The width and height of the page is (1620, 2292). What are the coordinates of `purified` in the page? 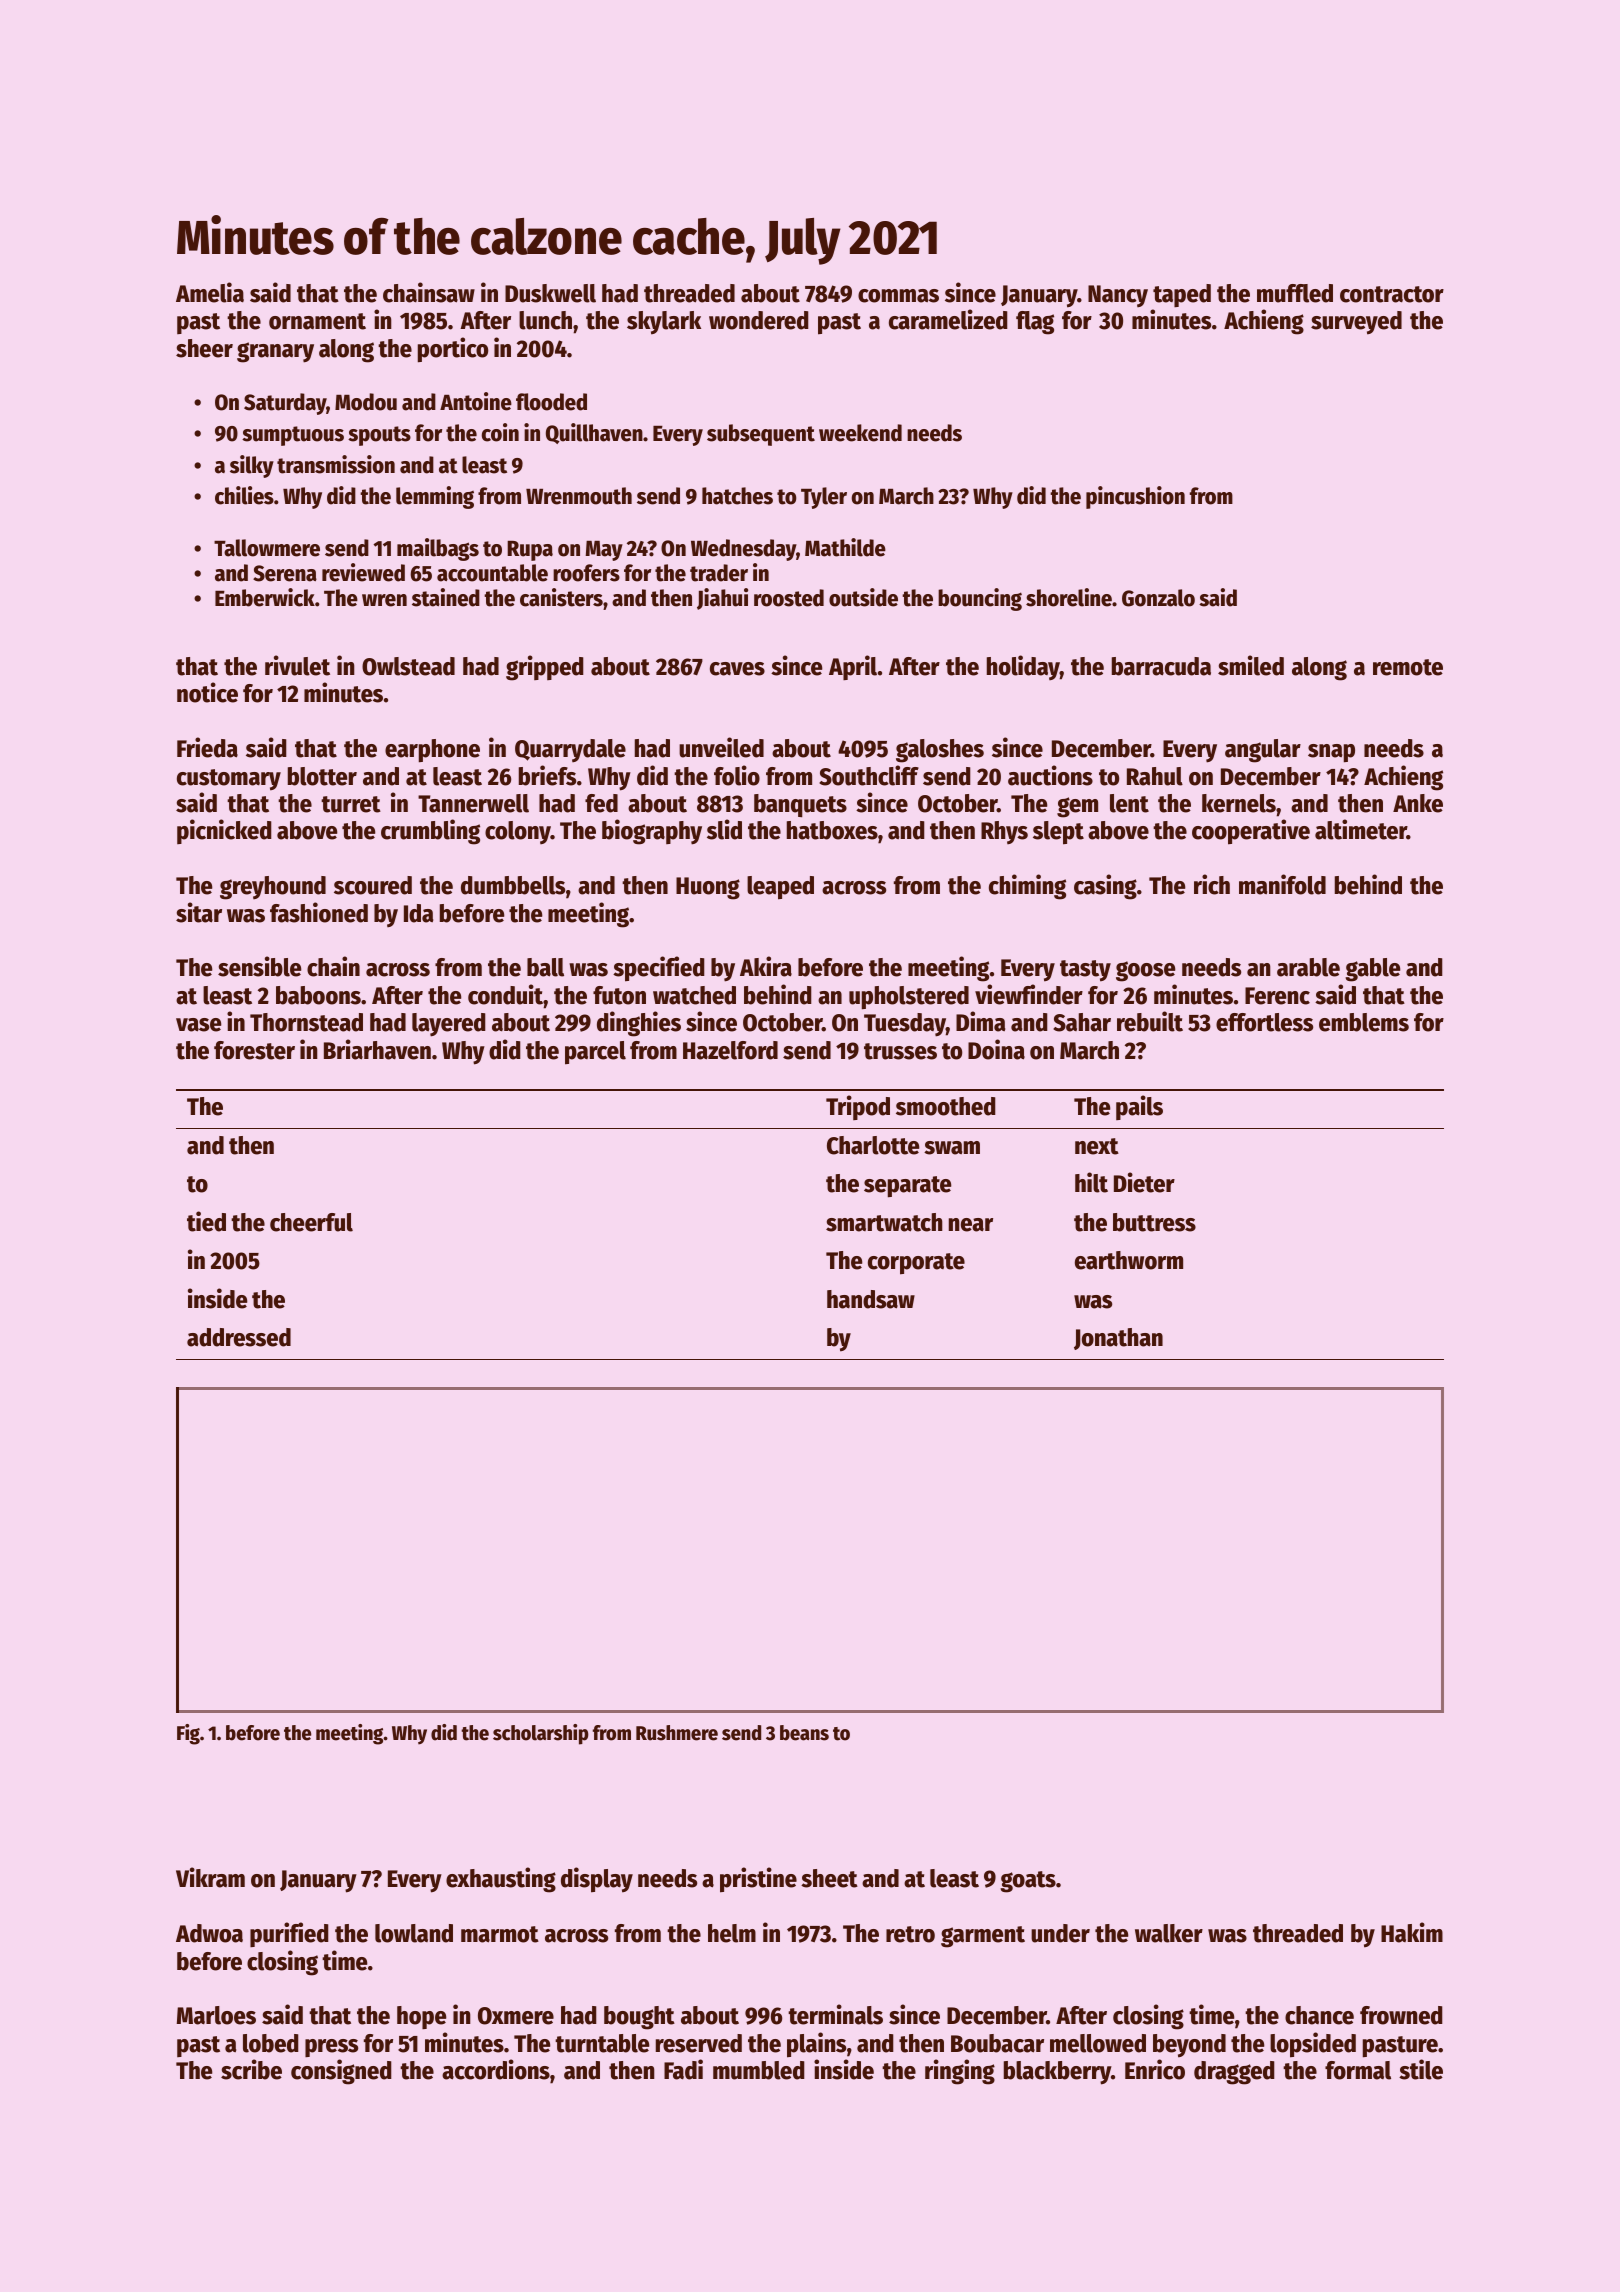 It's located at (289, 1934).
